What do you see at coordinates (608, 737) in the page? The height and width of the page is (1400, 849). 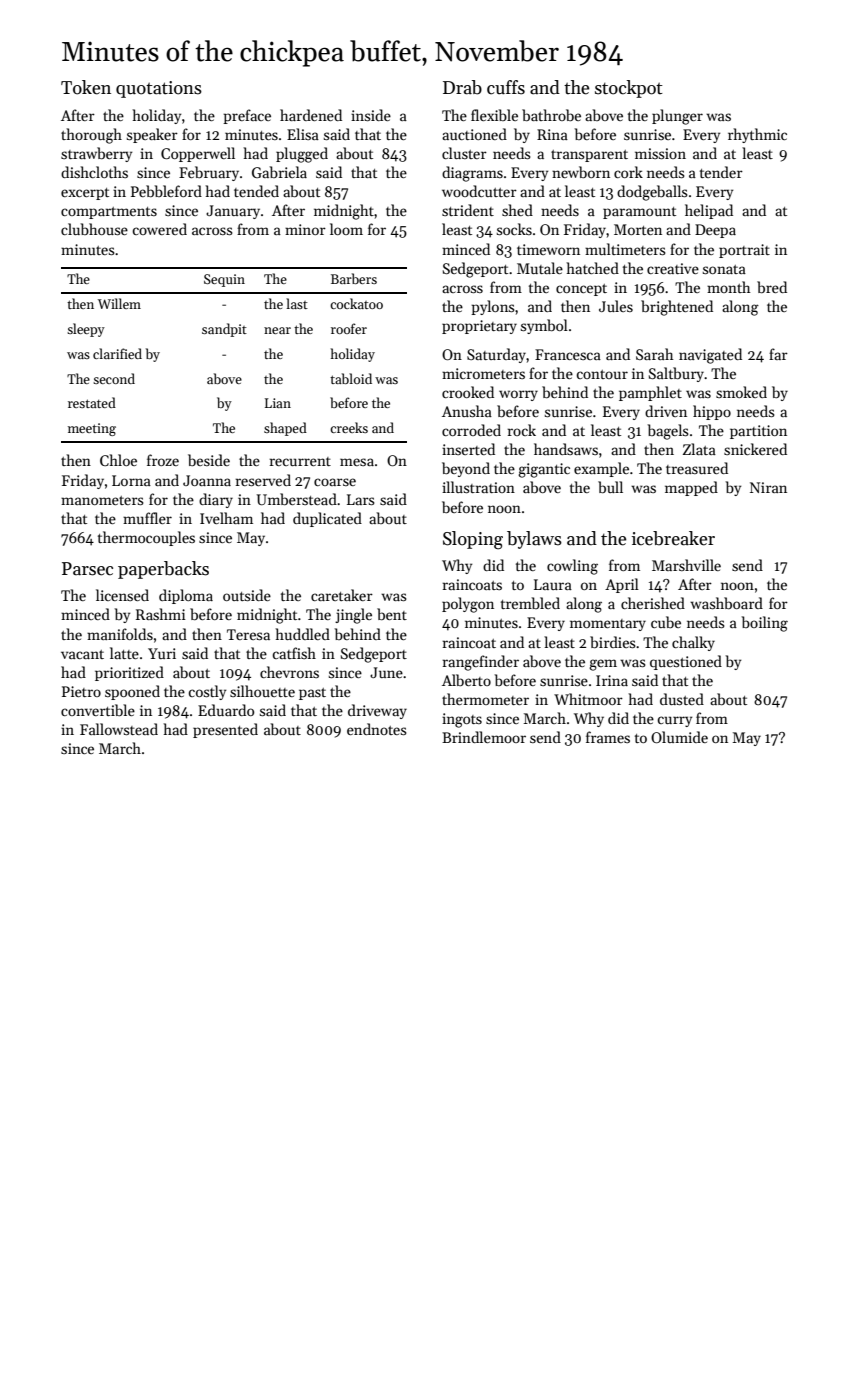 I see `frames` at bounding box center [608, 737].
